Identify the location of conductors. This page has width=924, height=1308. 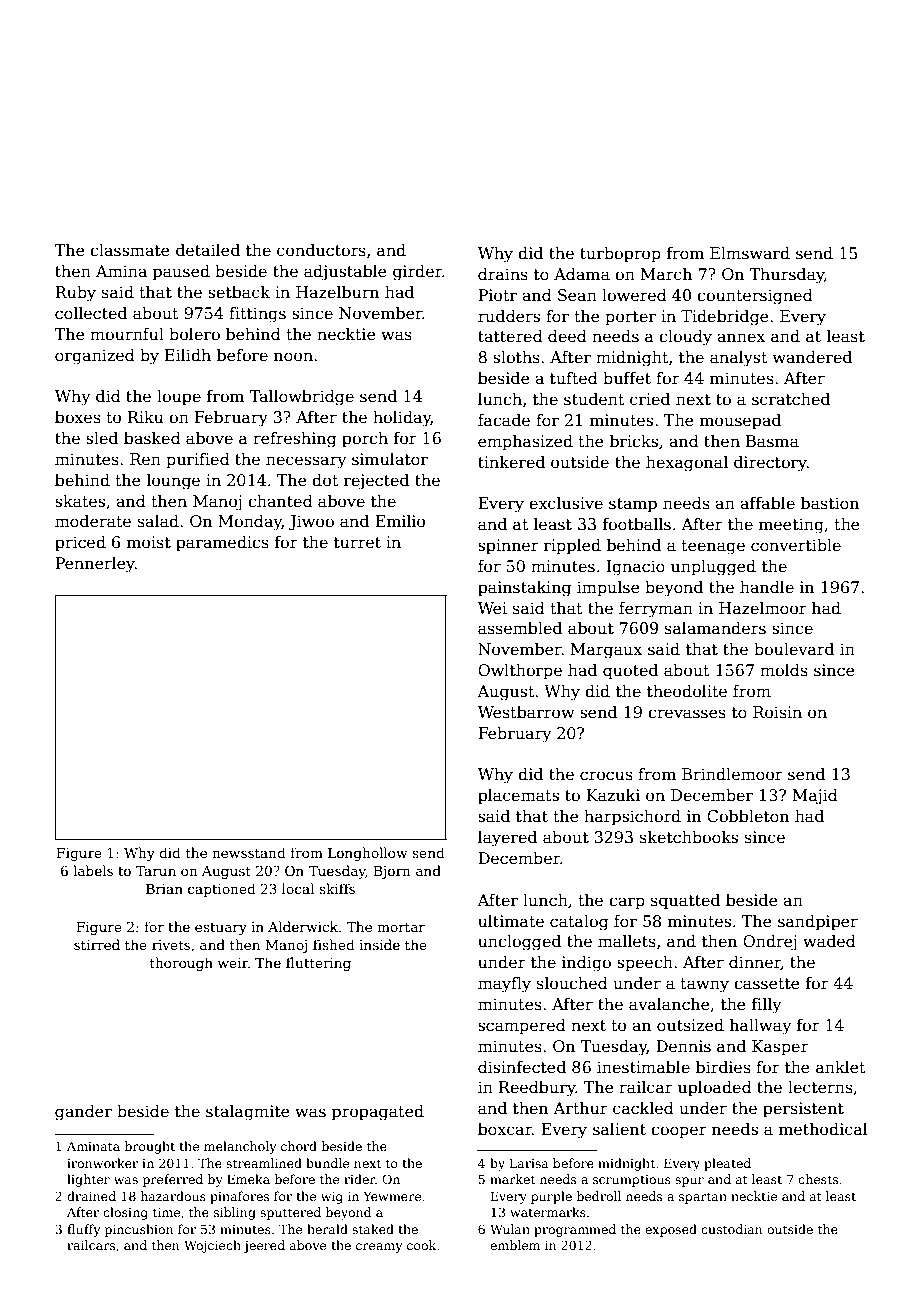
(321, 250).
